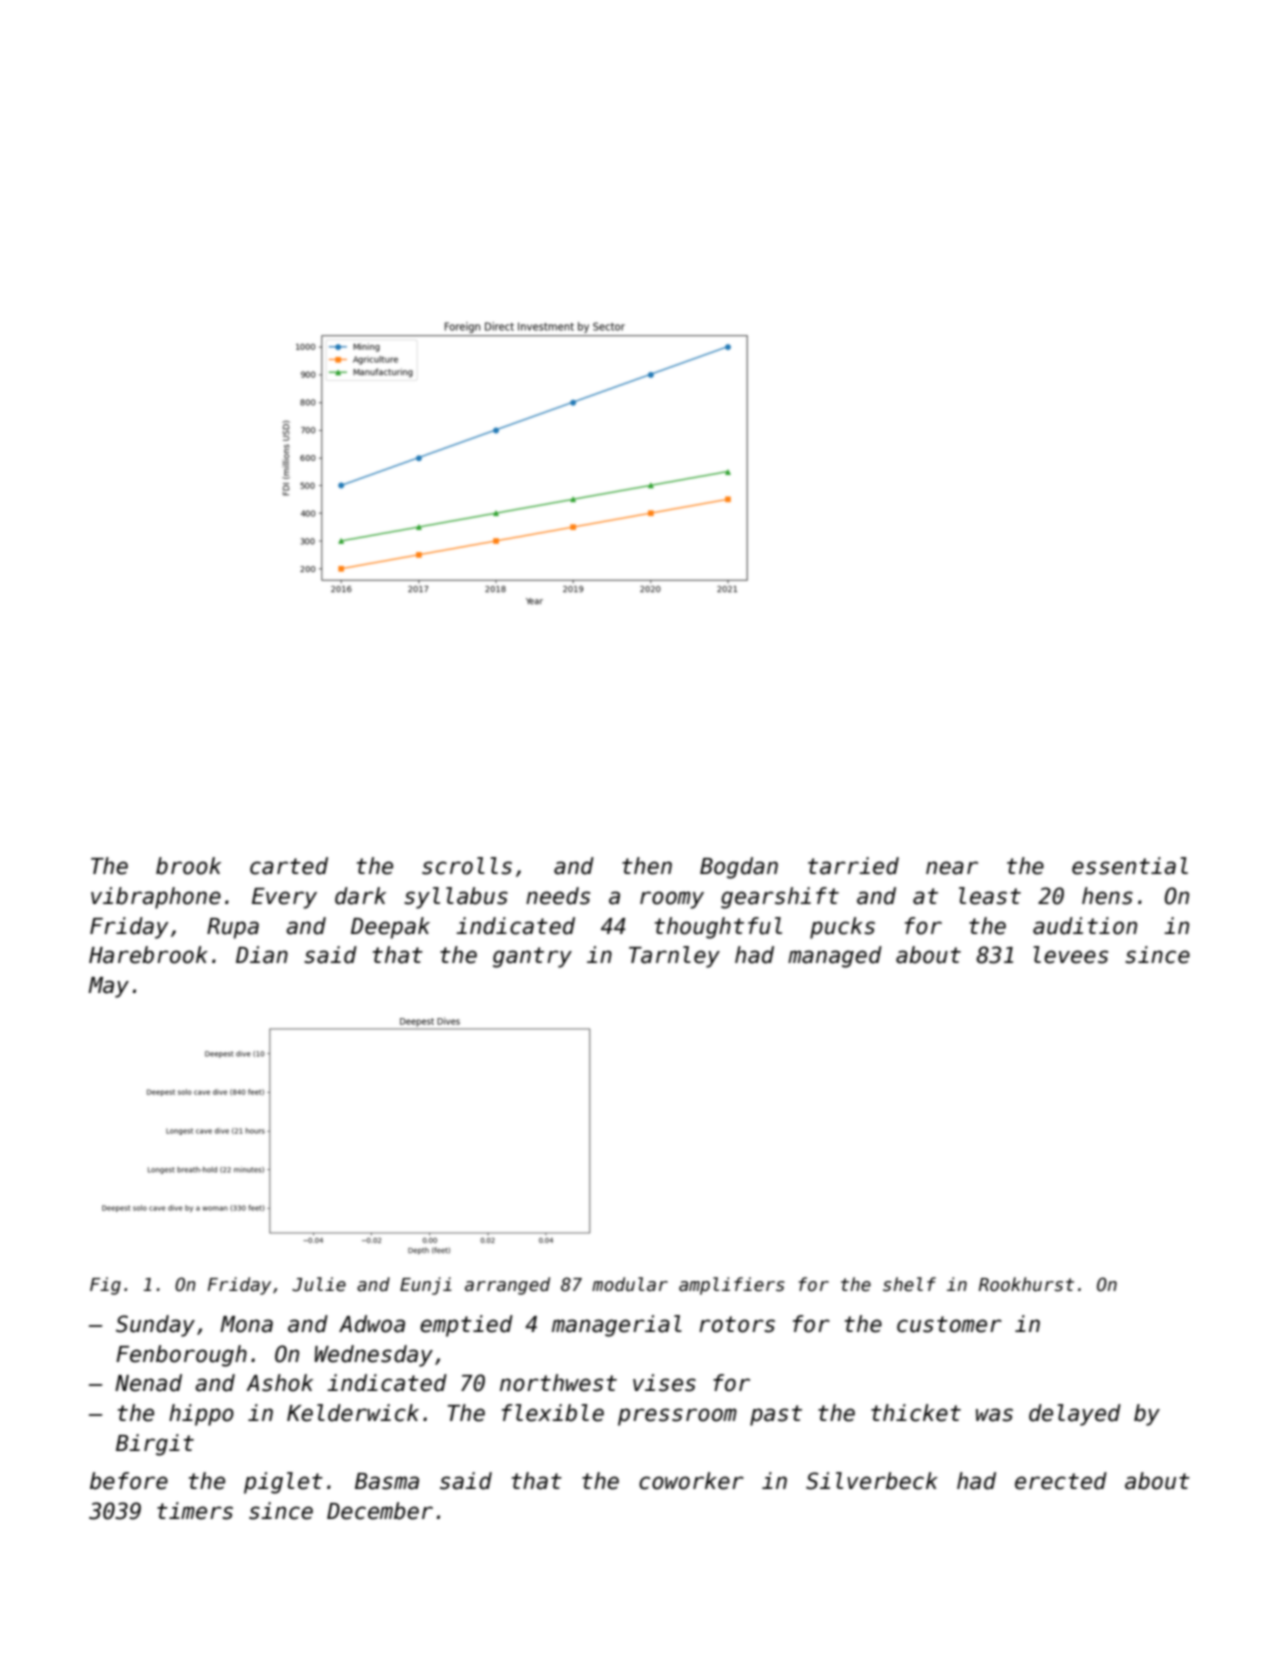 This image has width=1280, height=1657. Describe the element at coordinates (1070, 955) in the image. I see `levees` at that location.
